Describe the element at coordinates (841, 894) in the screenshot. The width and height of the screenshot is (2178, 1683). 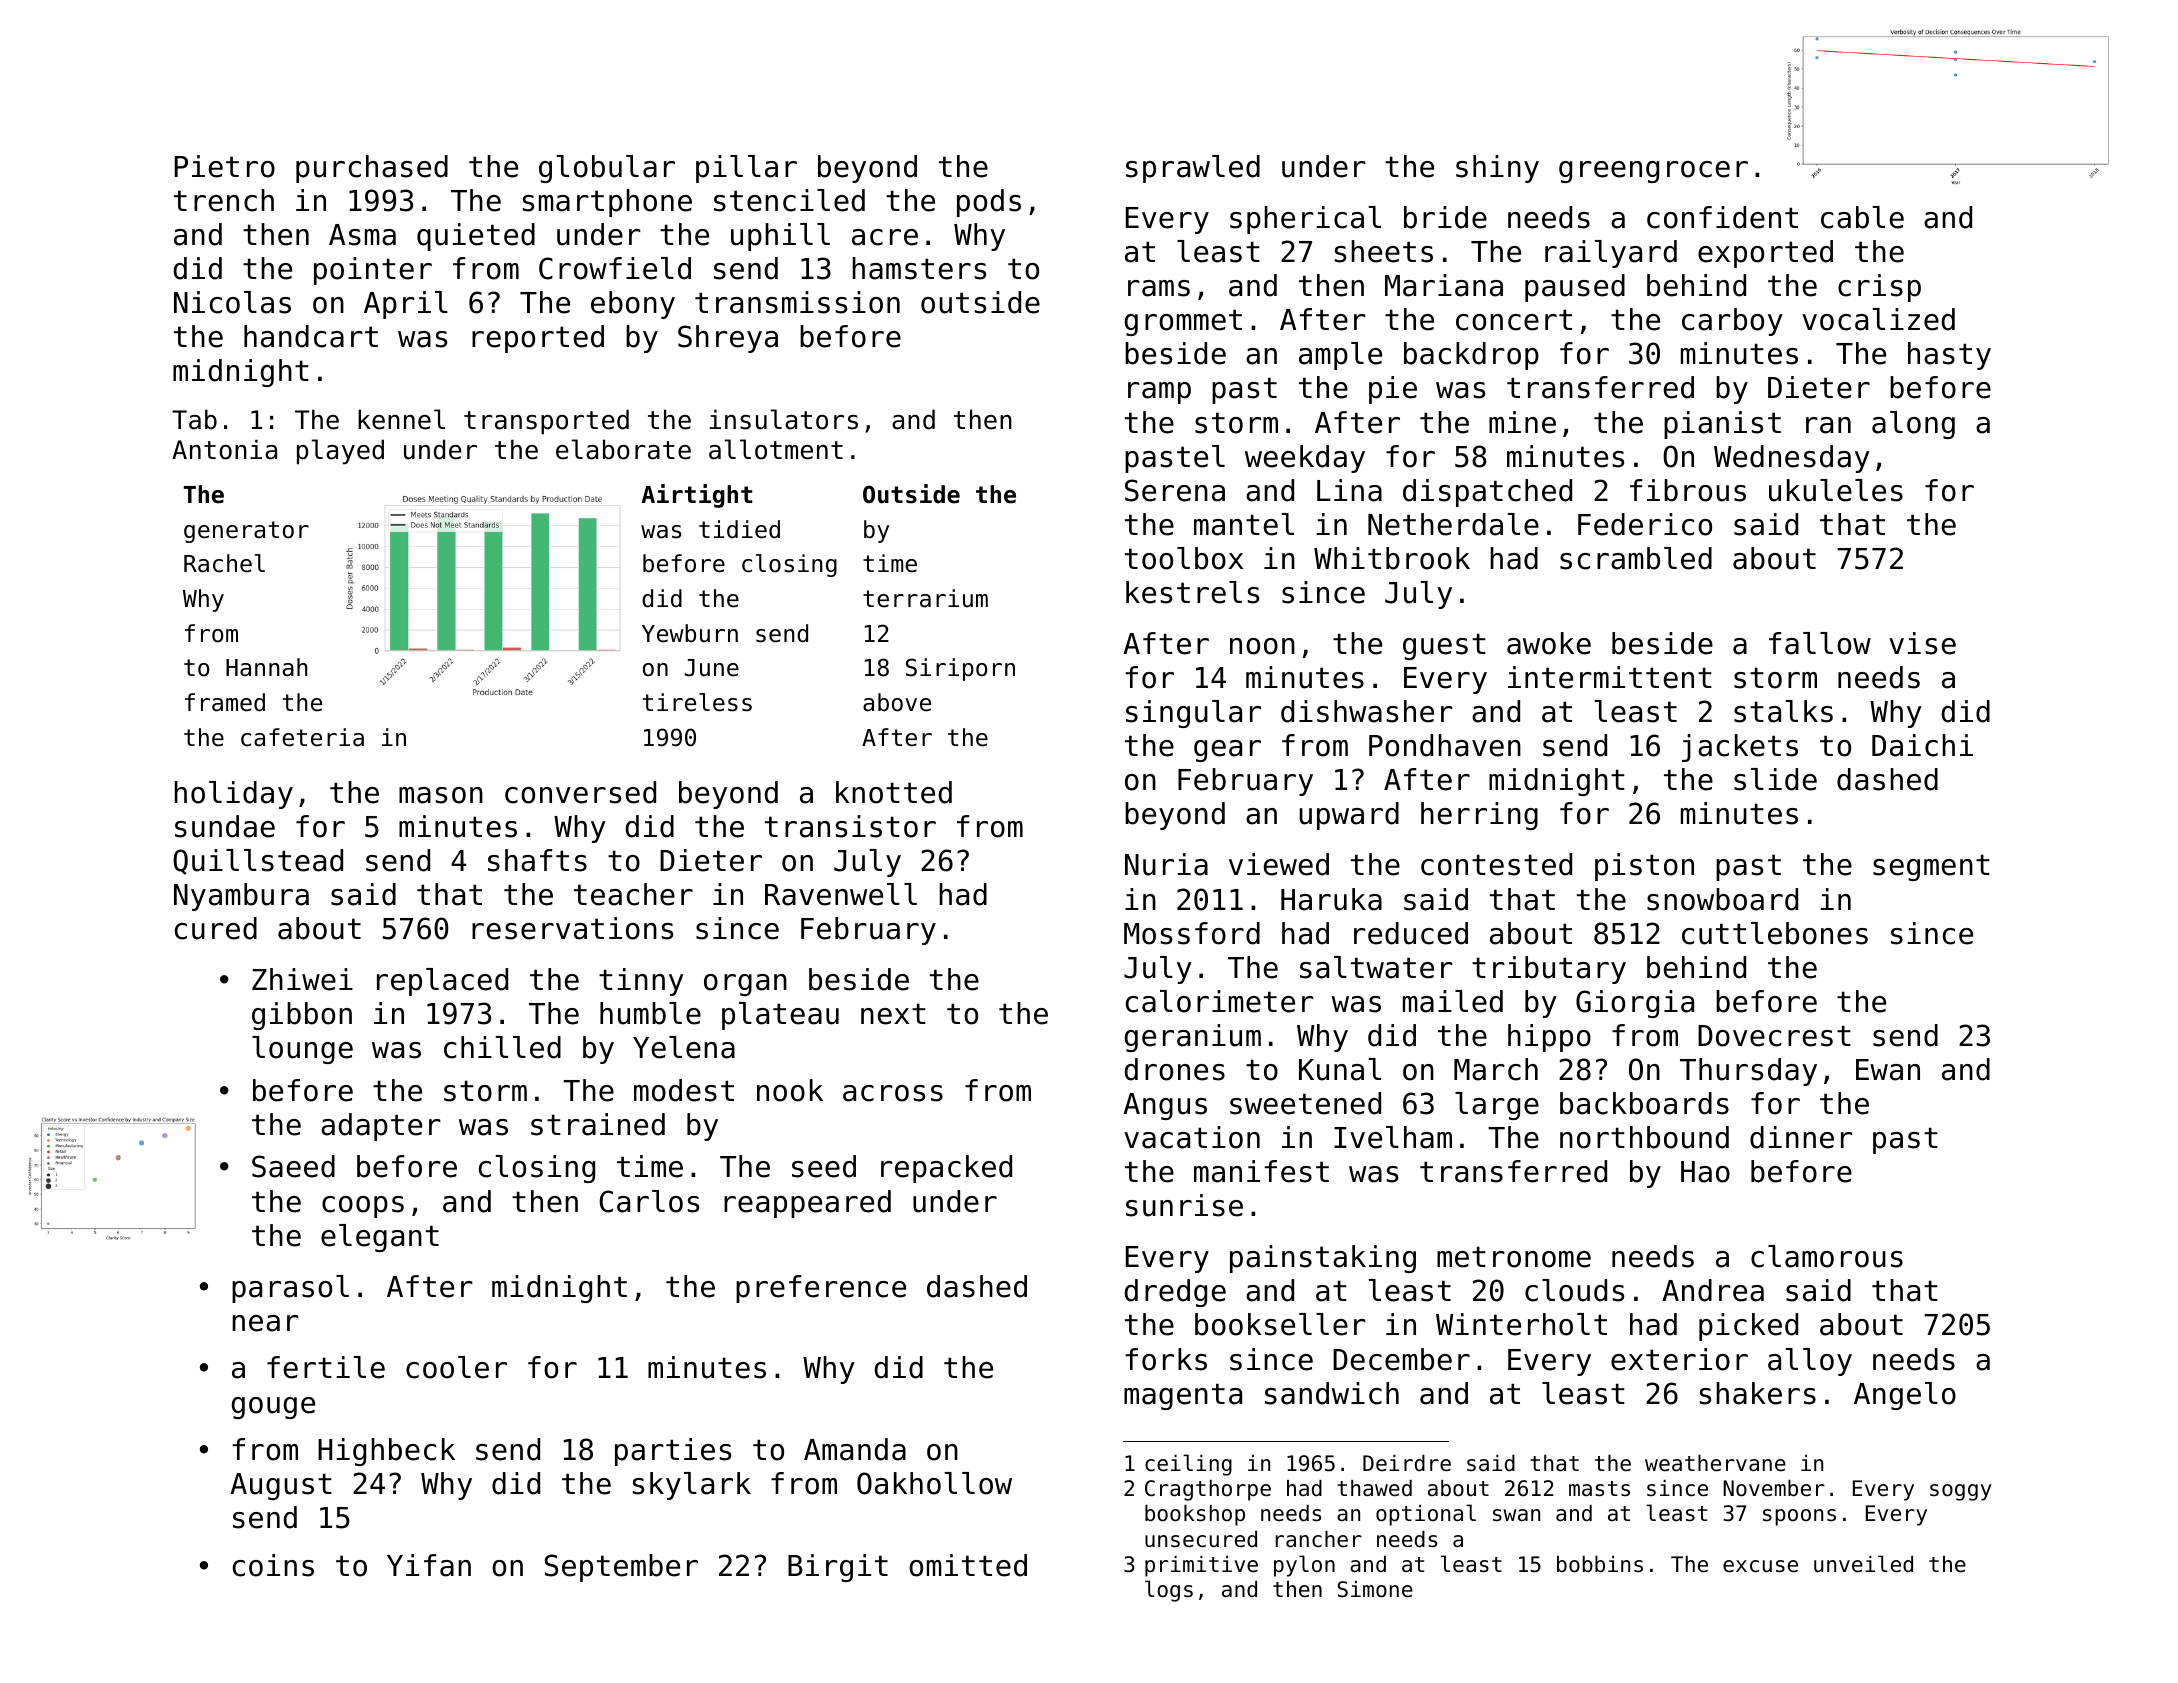
I see `Ravenwell` at that location.
